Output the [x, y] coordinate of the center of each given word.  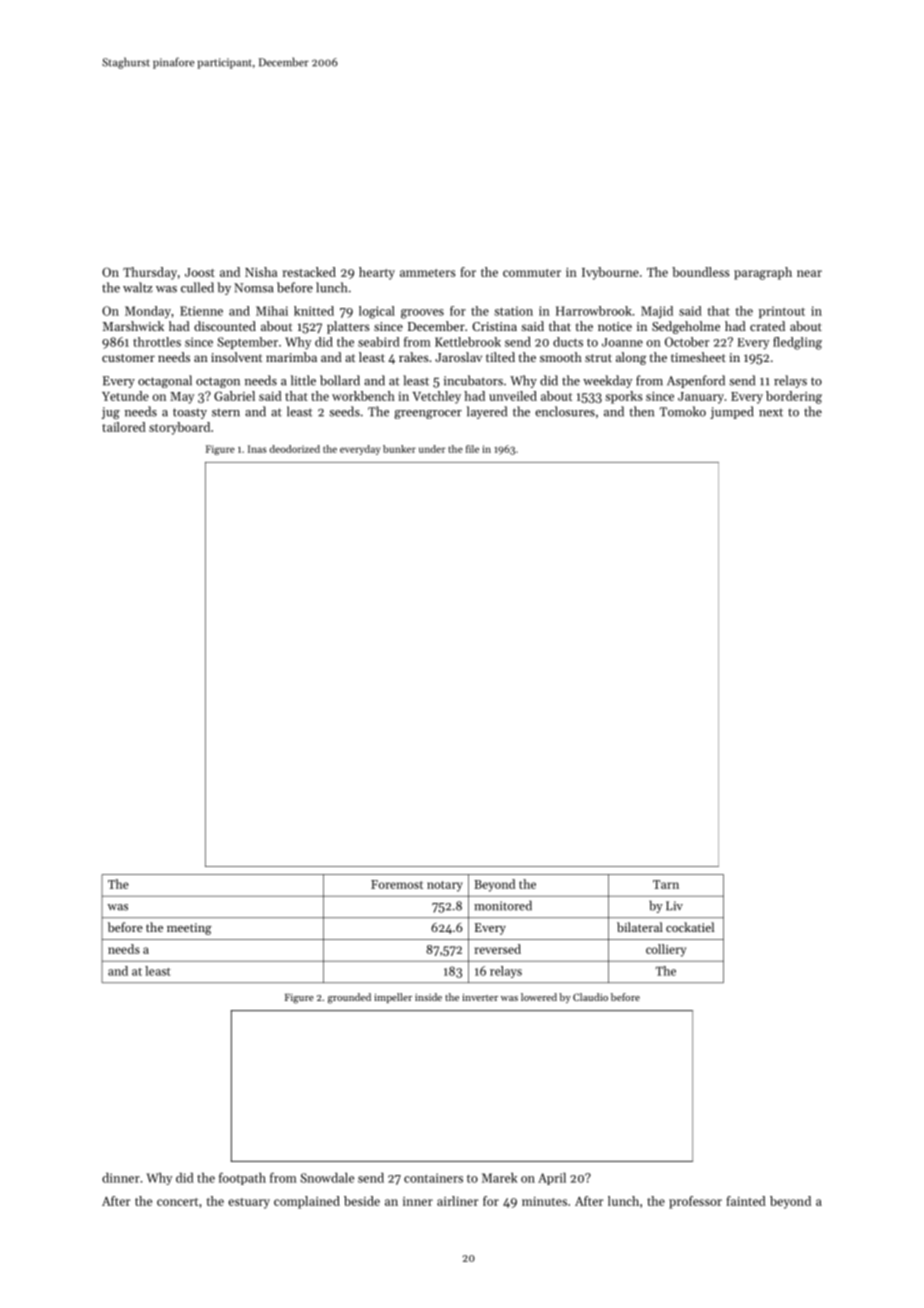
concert [177, 1202]
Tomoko [683, 411]
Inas [257, 449]
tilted [500, 357]
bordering [794, 397]
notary [445, 886]
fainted [746, 1201]
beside [362, 1201]
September [248, 343]
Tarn [666, 884]
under [432, 449]
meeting [189, 929]
